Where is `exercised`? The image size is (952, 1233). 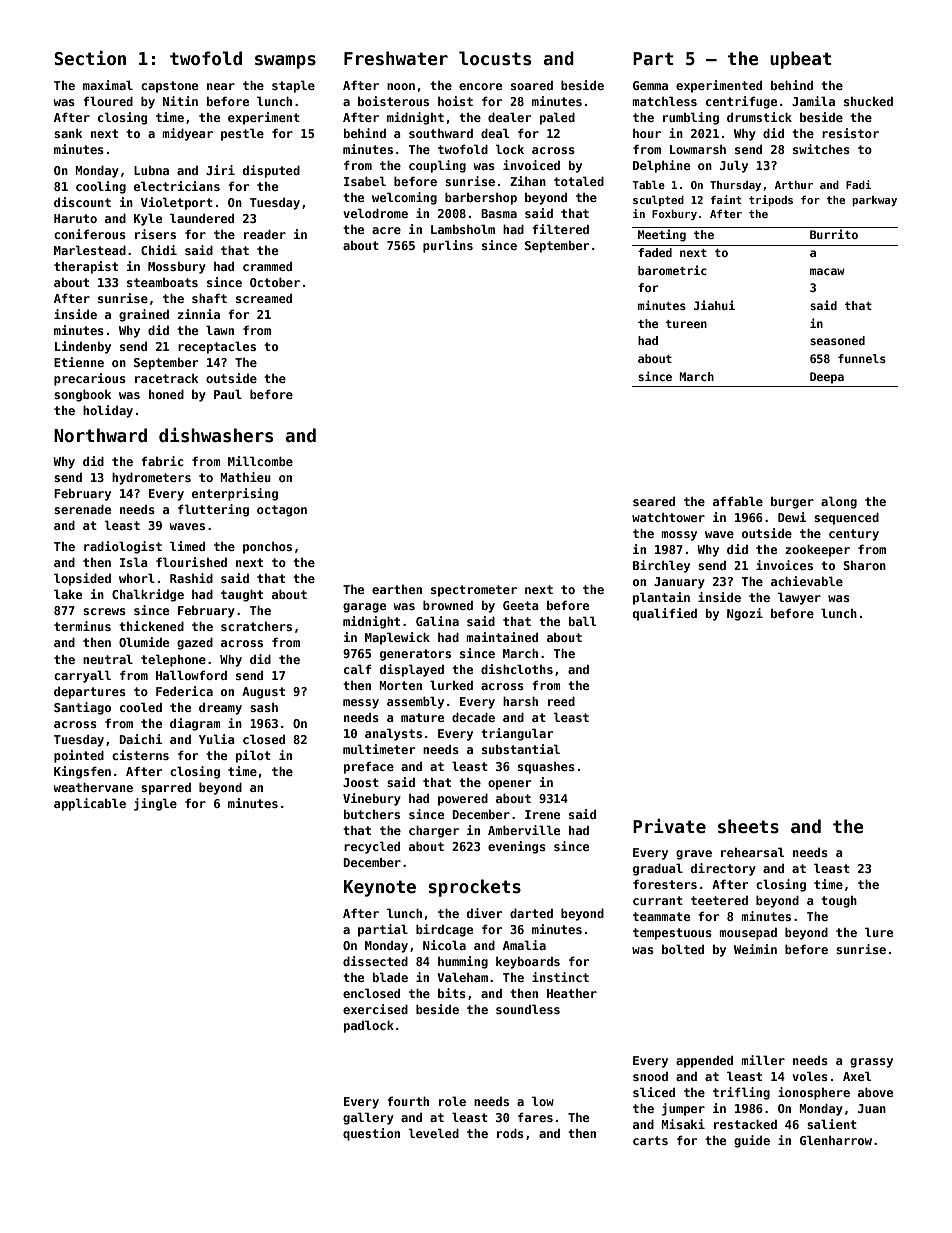
exercised is located at coordinates (375, 1009).
